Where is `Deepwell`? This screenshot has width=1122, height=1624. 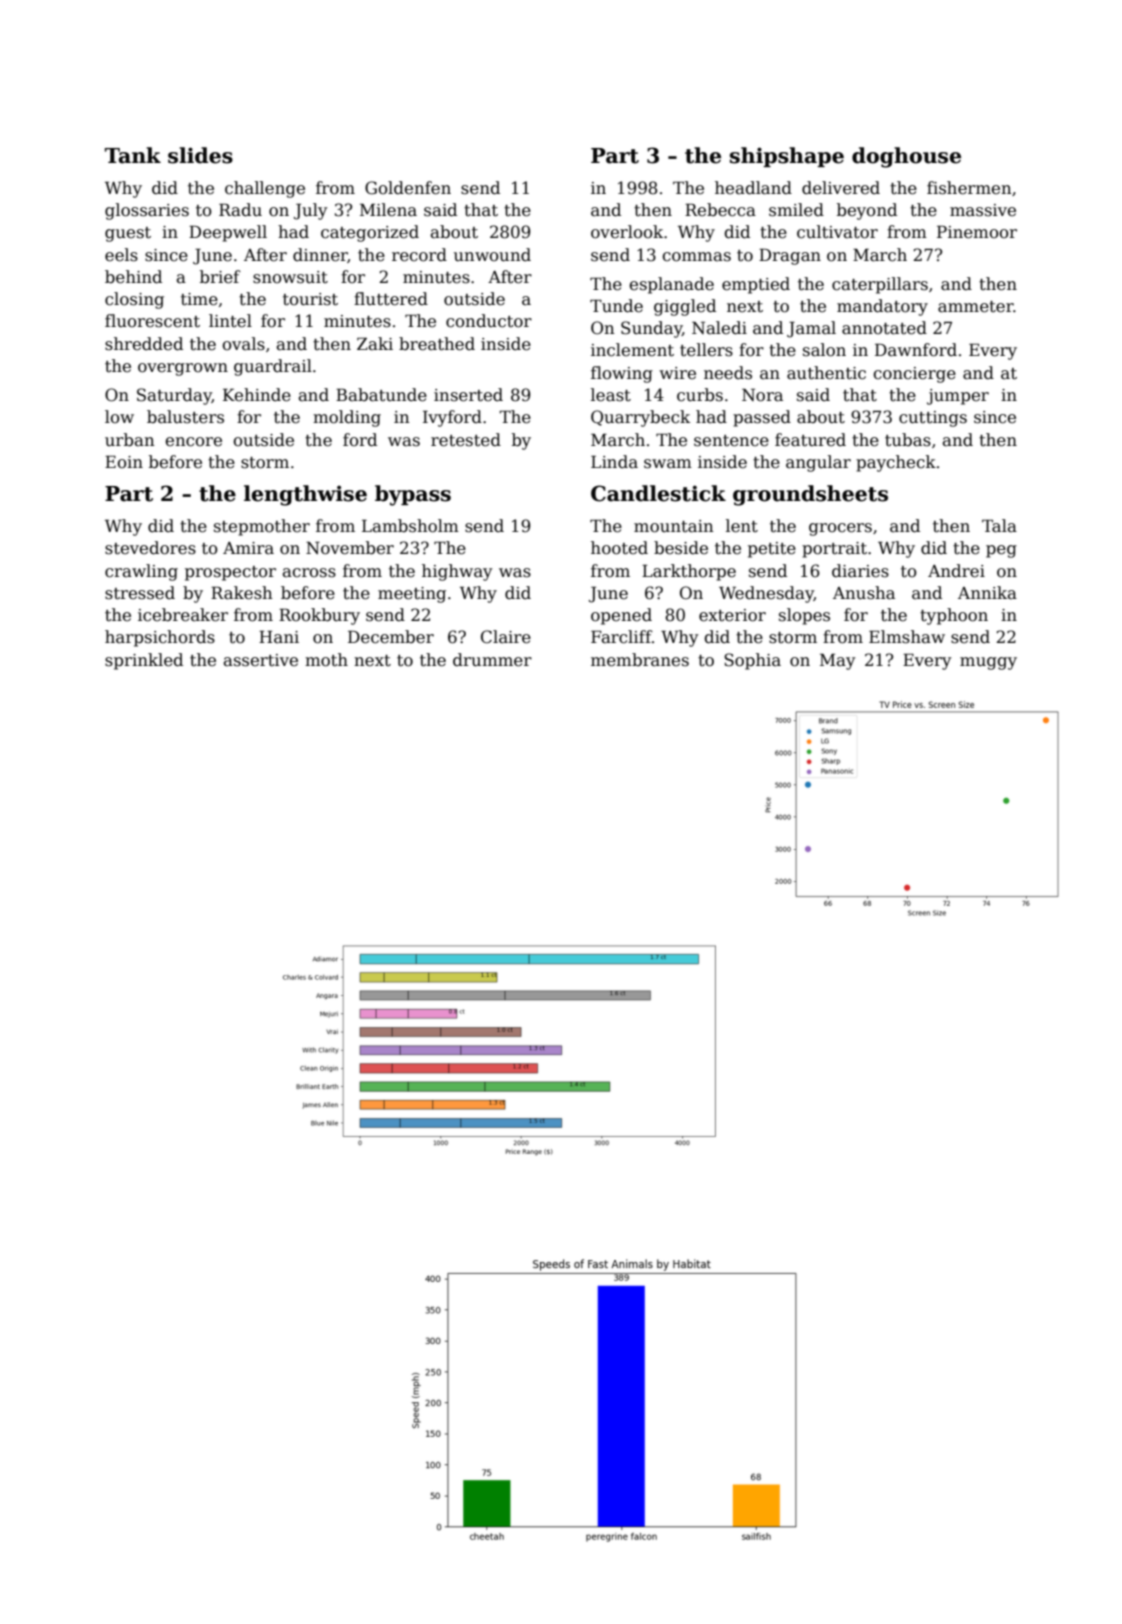
Deepwell is located at coordinates (228, 233).
